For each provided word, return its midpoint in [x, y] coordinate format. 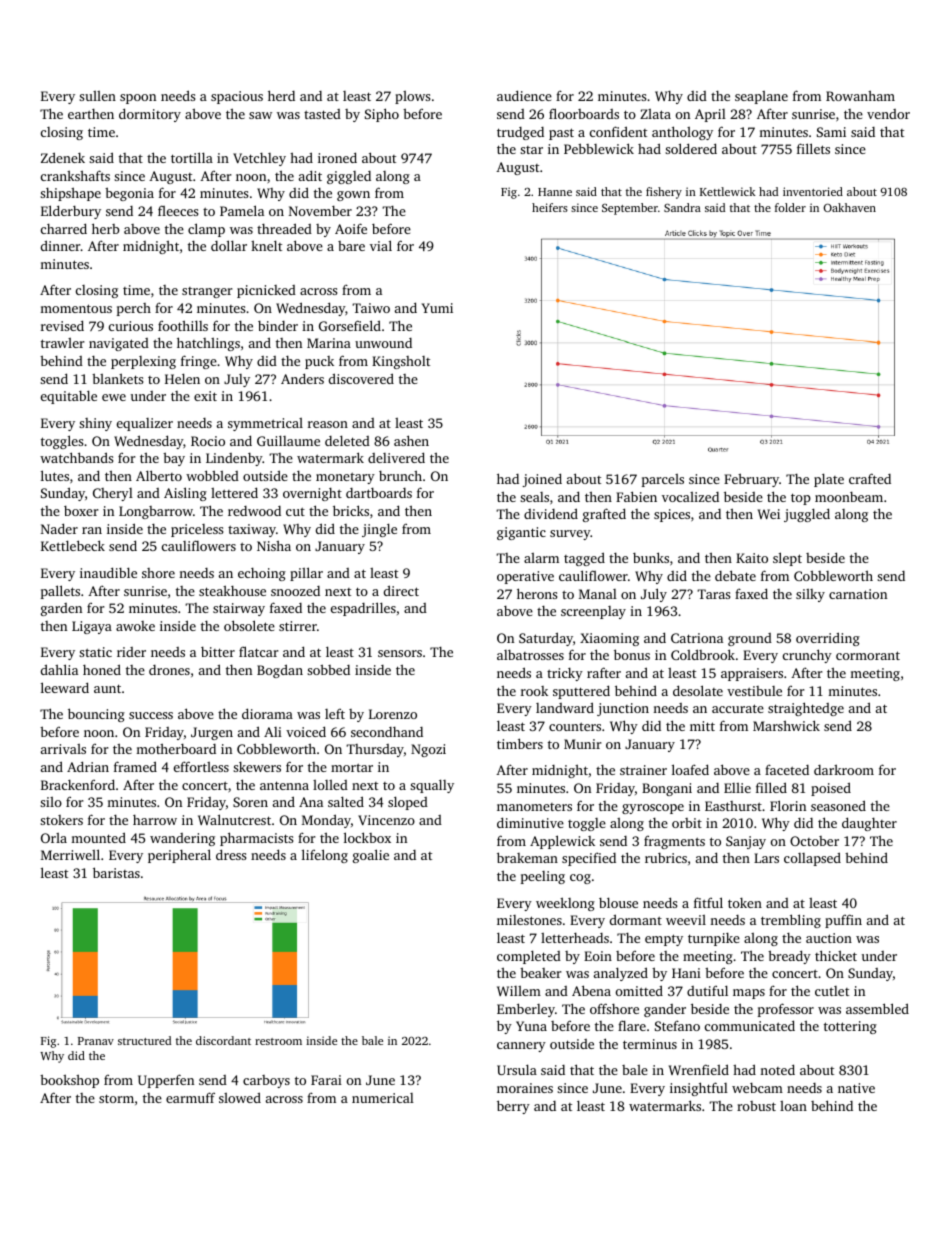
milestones [529, 920]
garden [61, 609]
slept [787, 559]
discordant [223, 1040]
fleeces [178, 210]
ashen [411, 440]
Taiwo [371, 308]
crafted [870, 478]
